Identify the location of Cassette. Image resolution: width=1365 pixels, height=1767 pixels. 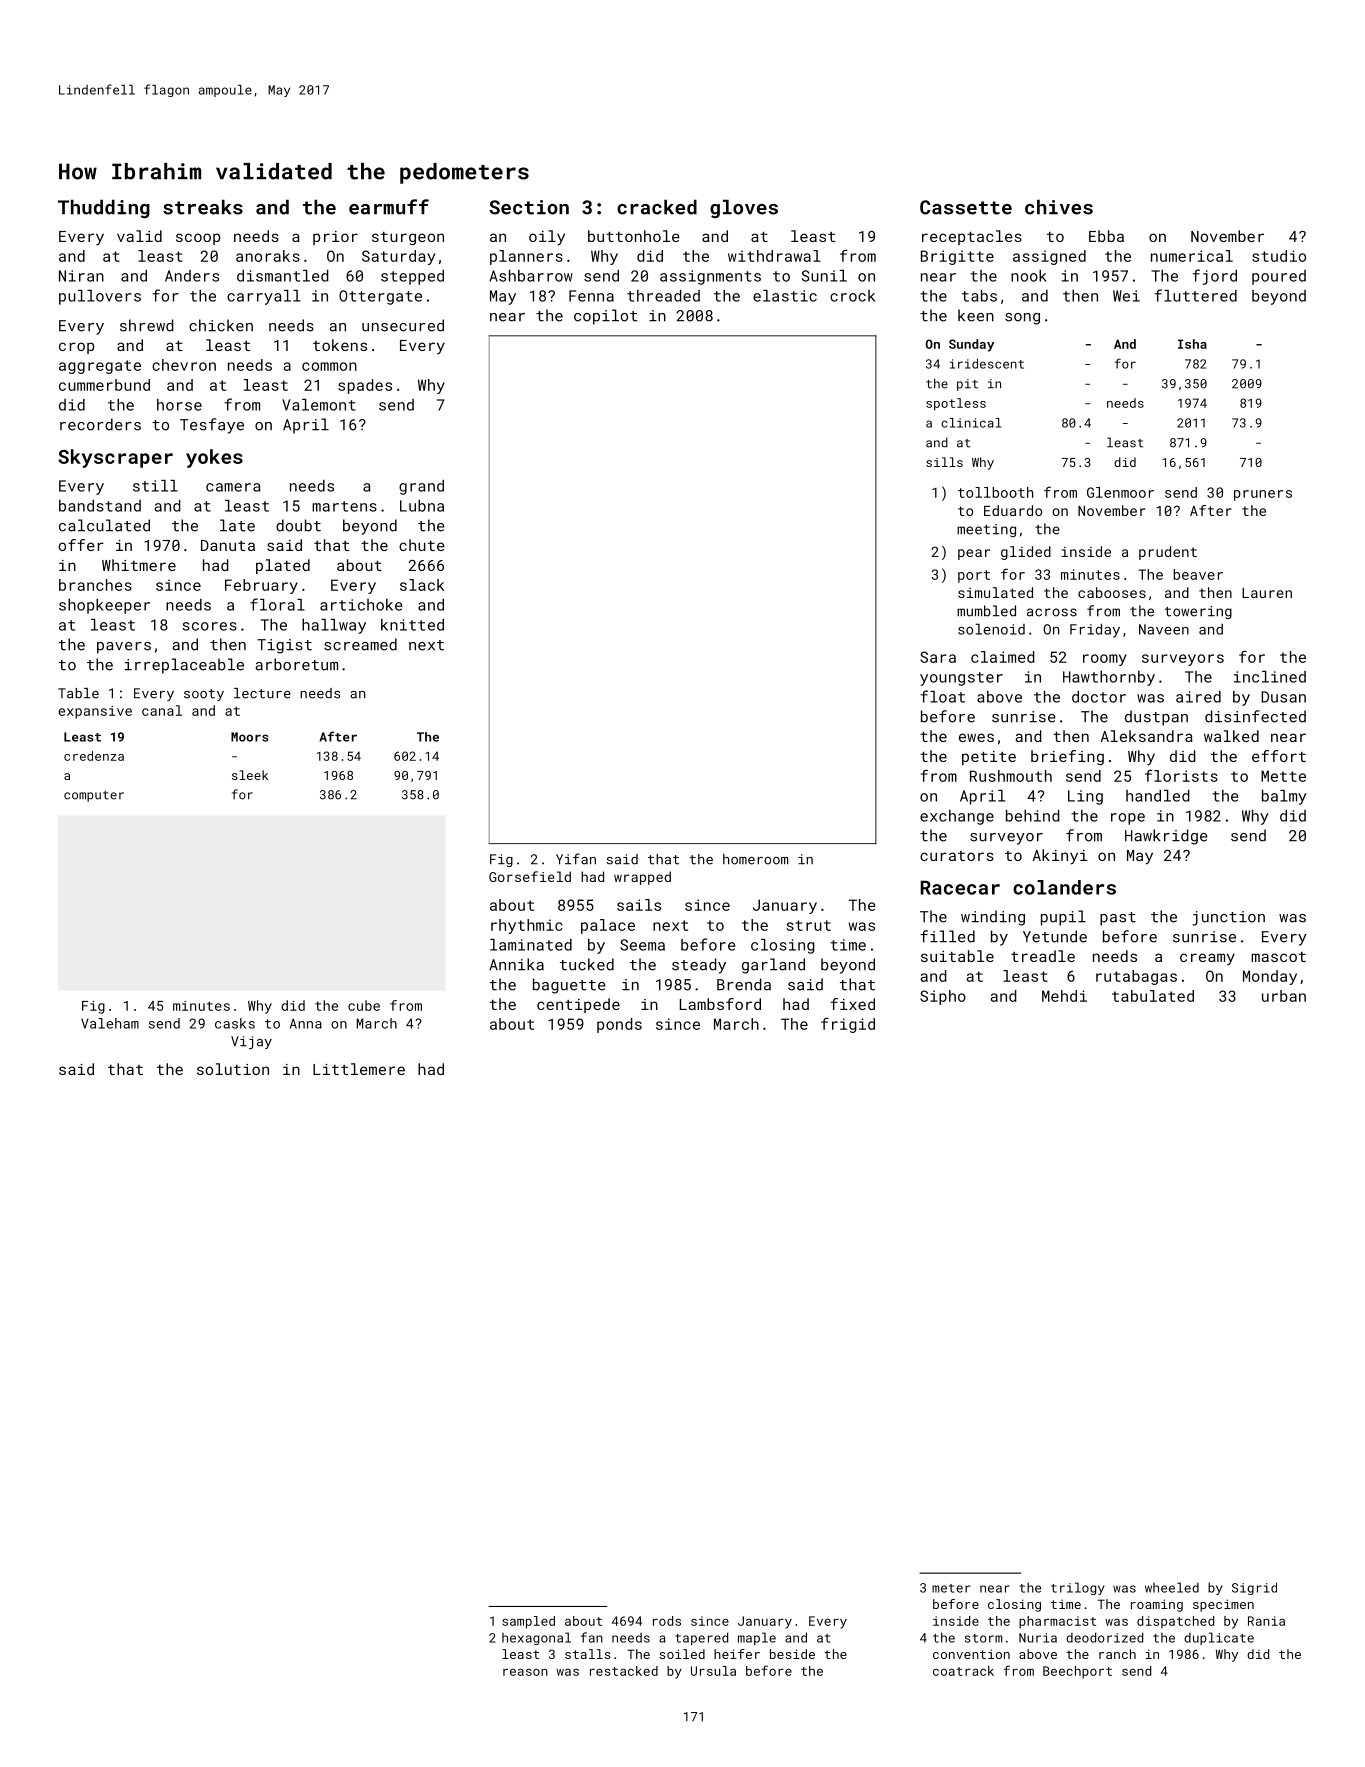
(966, 207).
